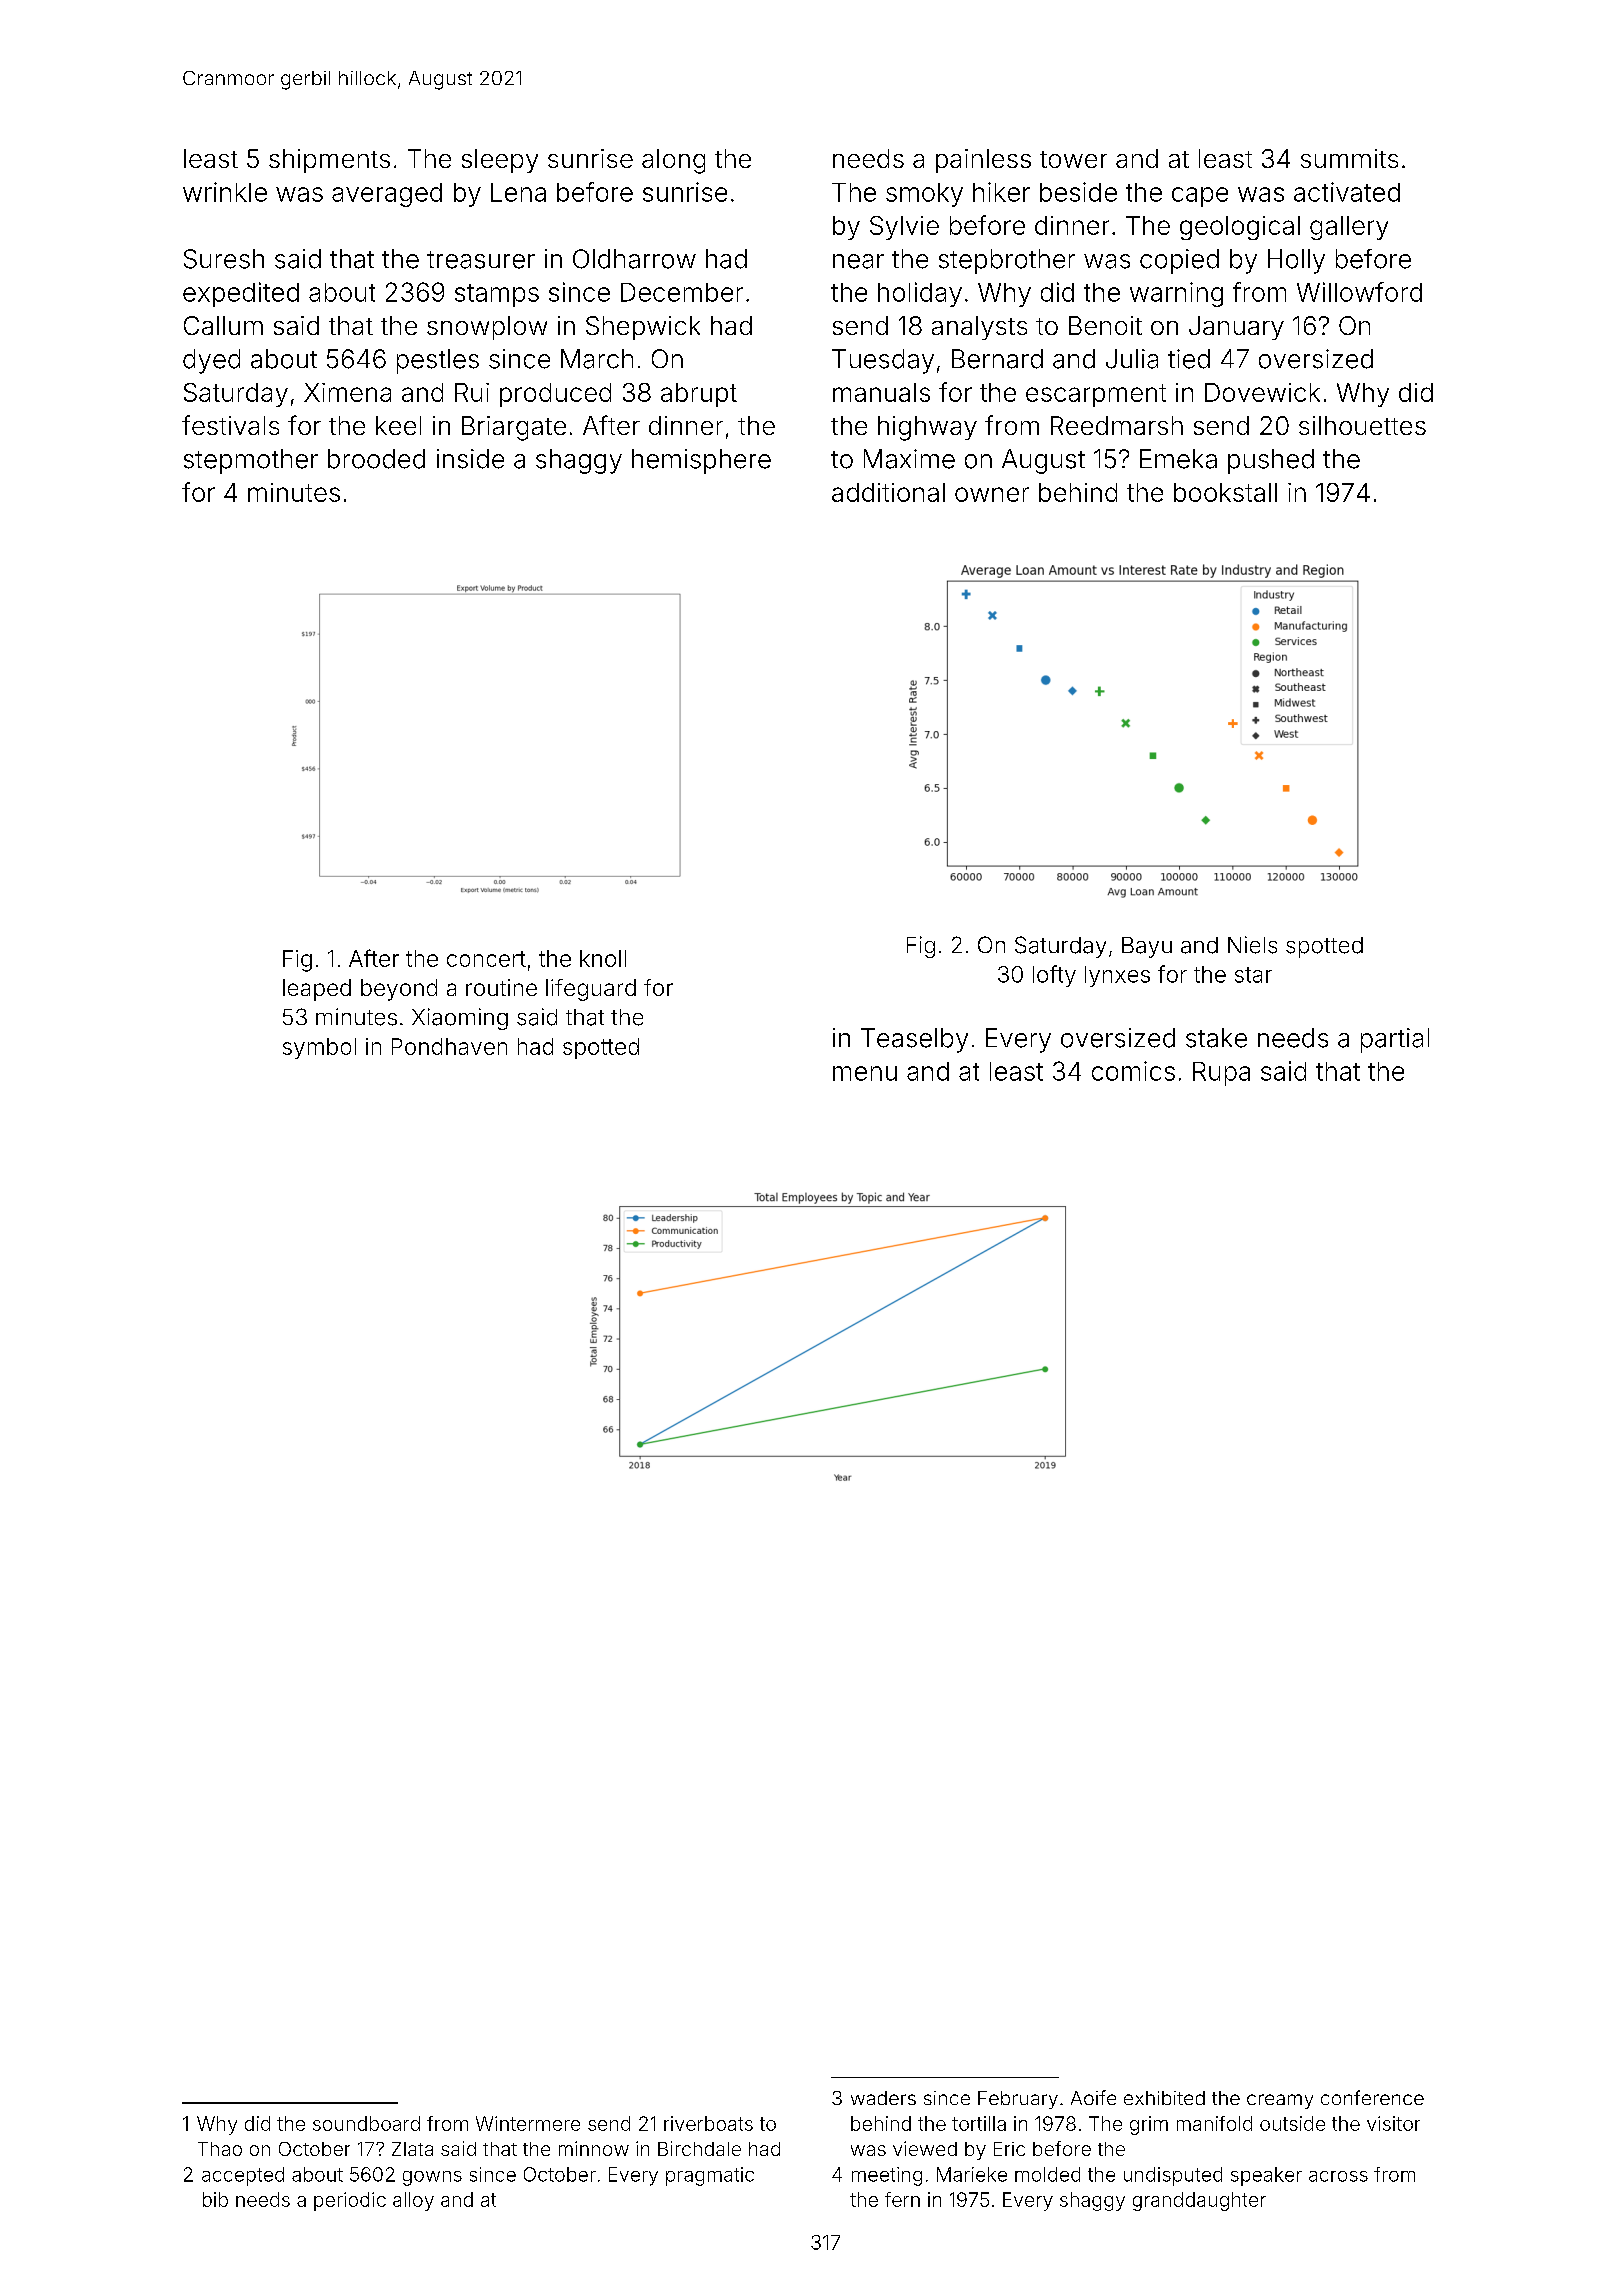 The width and height of the document is (1620, 2292). Describe the element at coordinates (251, 461) in the document. I see `stepmother` at that location.
